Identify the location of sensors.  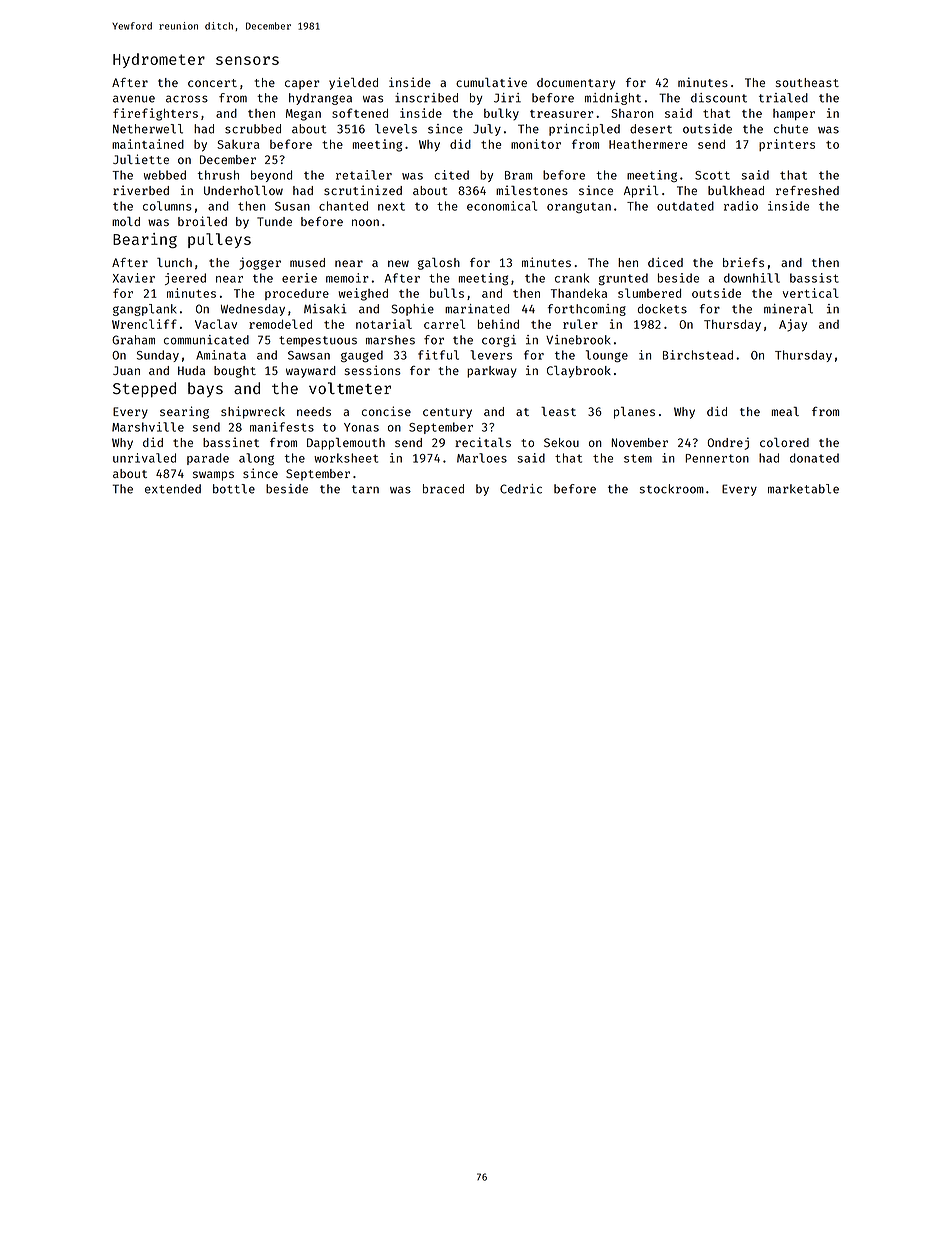
(247, 60).
